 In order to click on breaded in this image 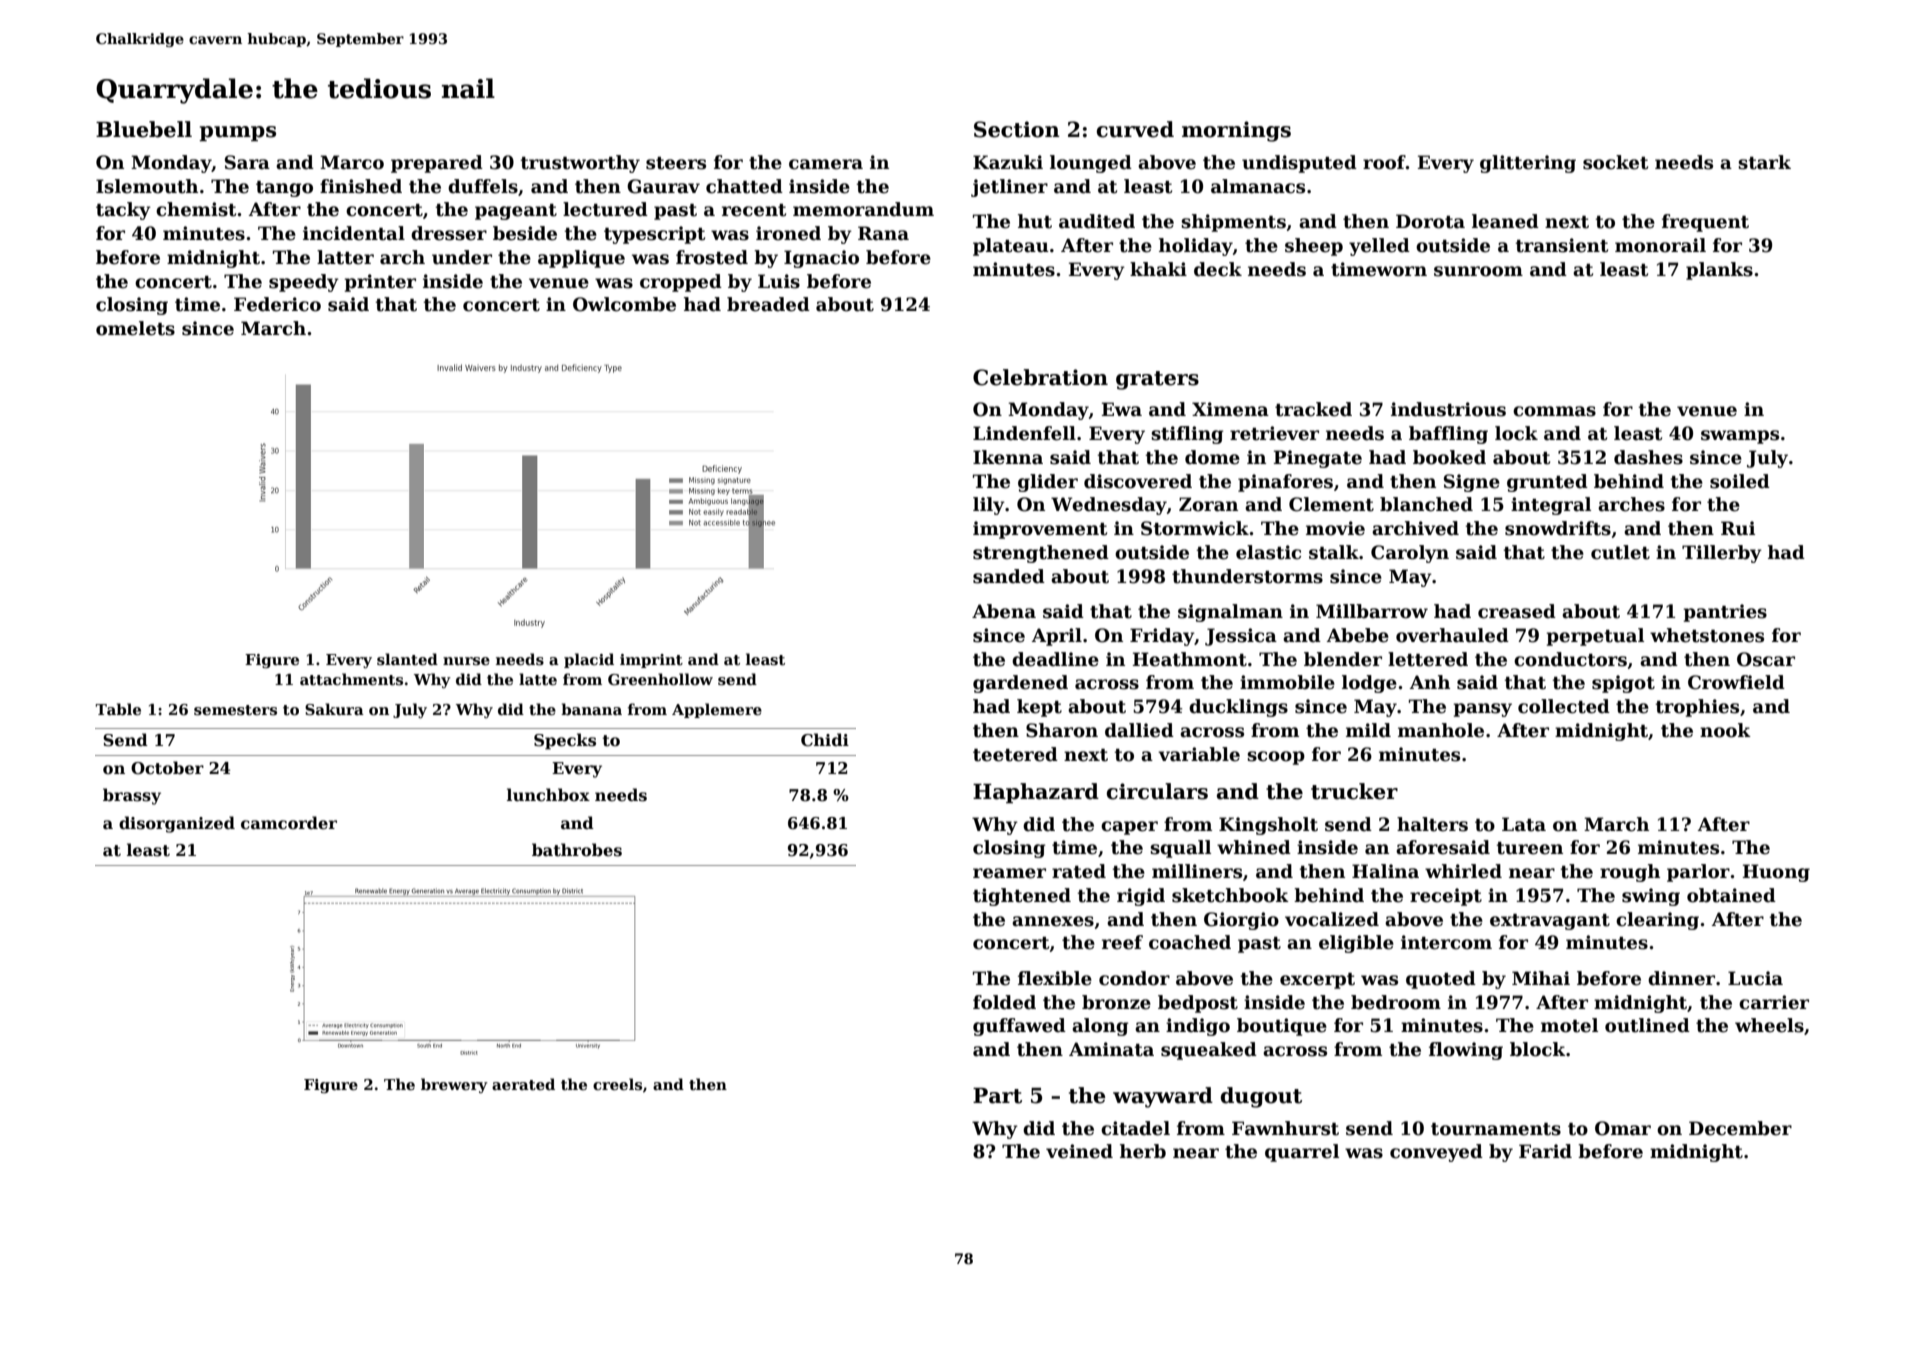, I will do `click(768, 304)`.
